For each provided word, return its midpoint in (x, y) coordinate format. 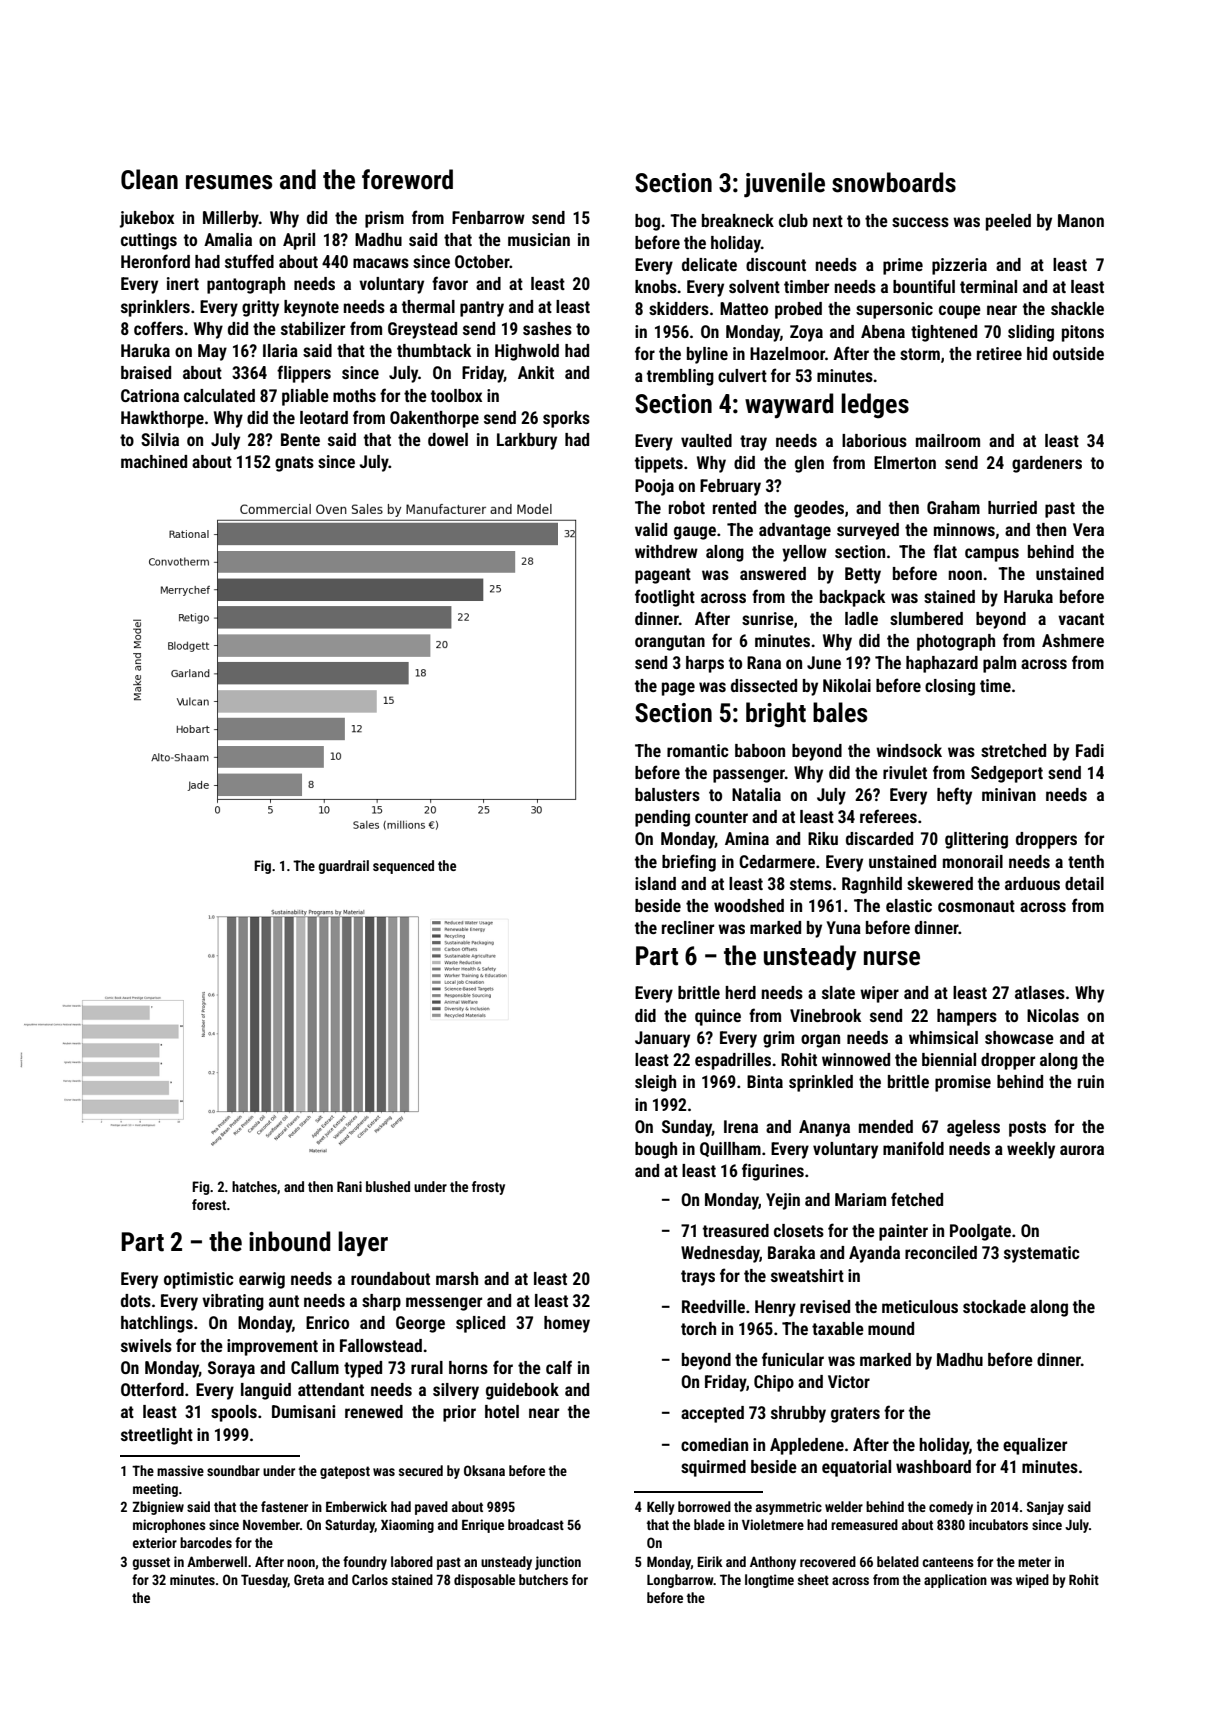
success (920, 222)
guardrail (343, 867)
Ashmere (1073, 640)
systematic (1042, 1254)
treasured (736, 1230)
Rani (349, 1186)
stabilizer (313, 328)
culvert (742, 375)
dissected (764, 685)
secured (421, 1470)
